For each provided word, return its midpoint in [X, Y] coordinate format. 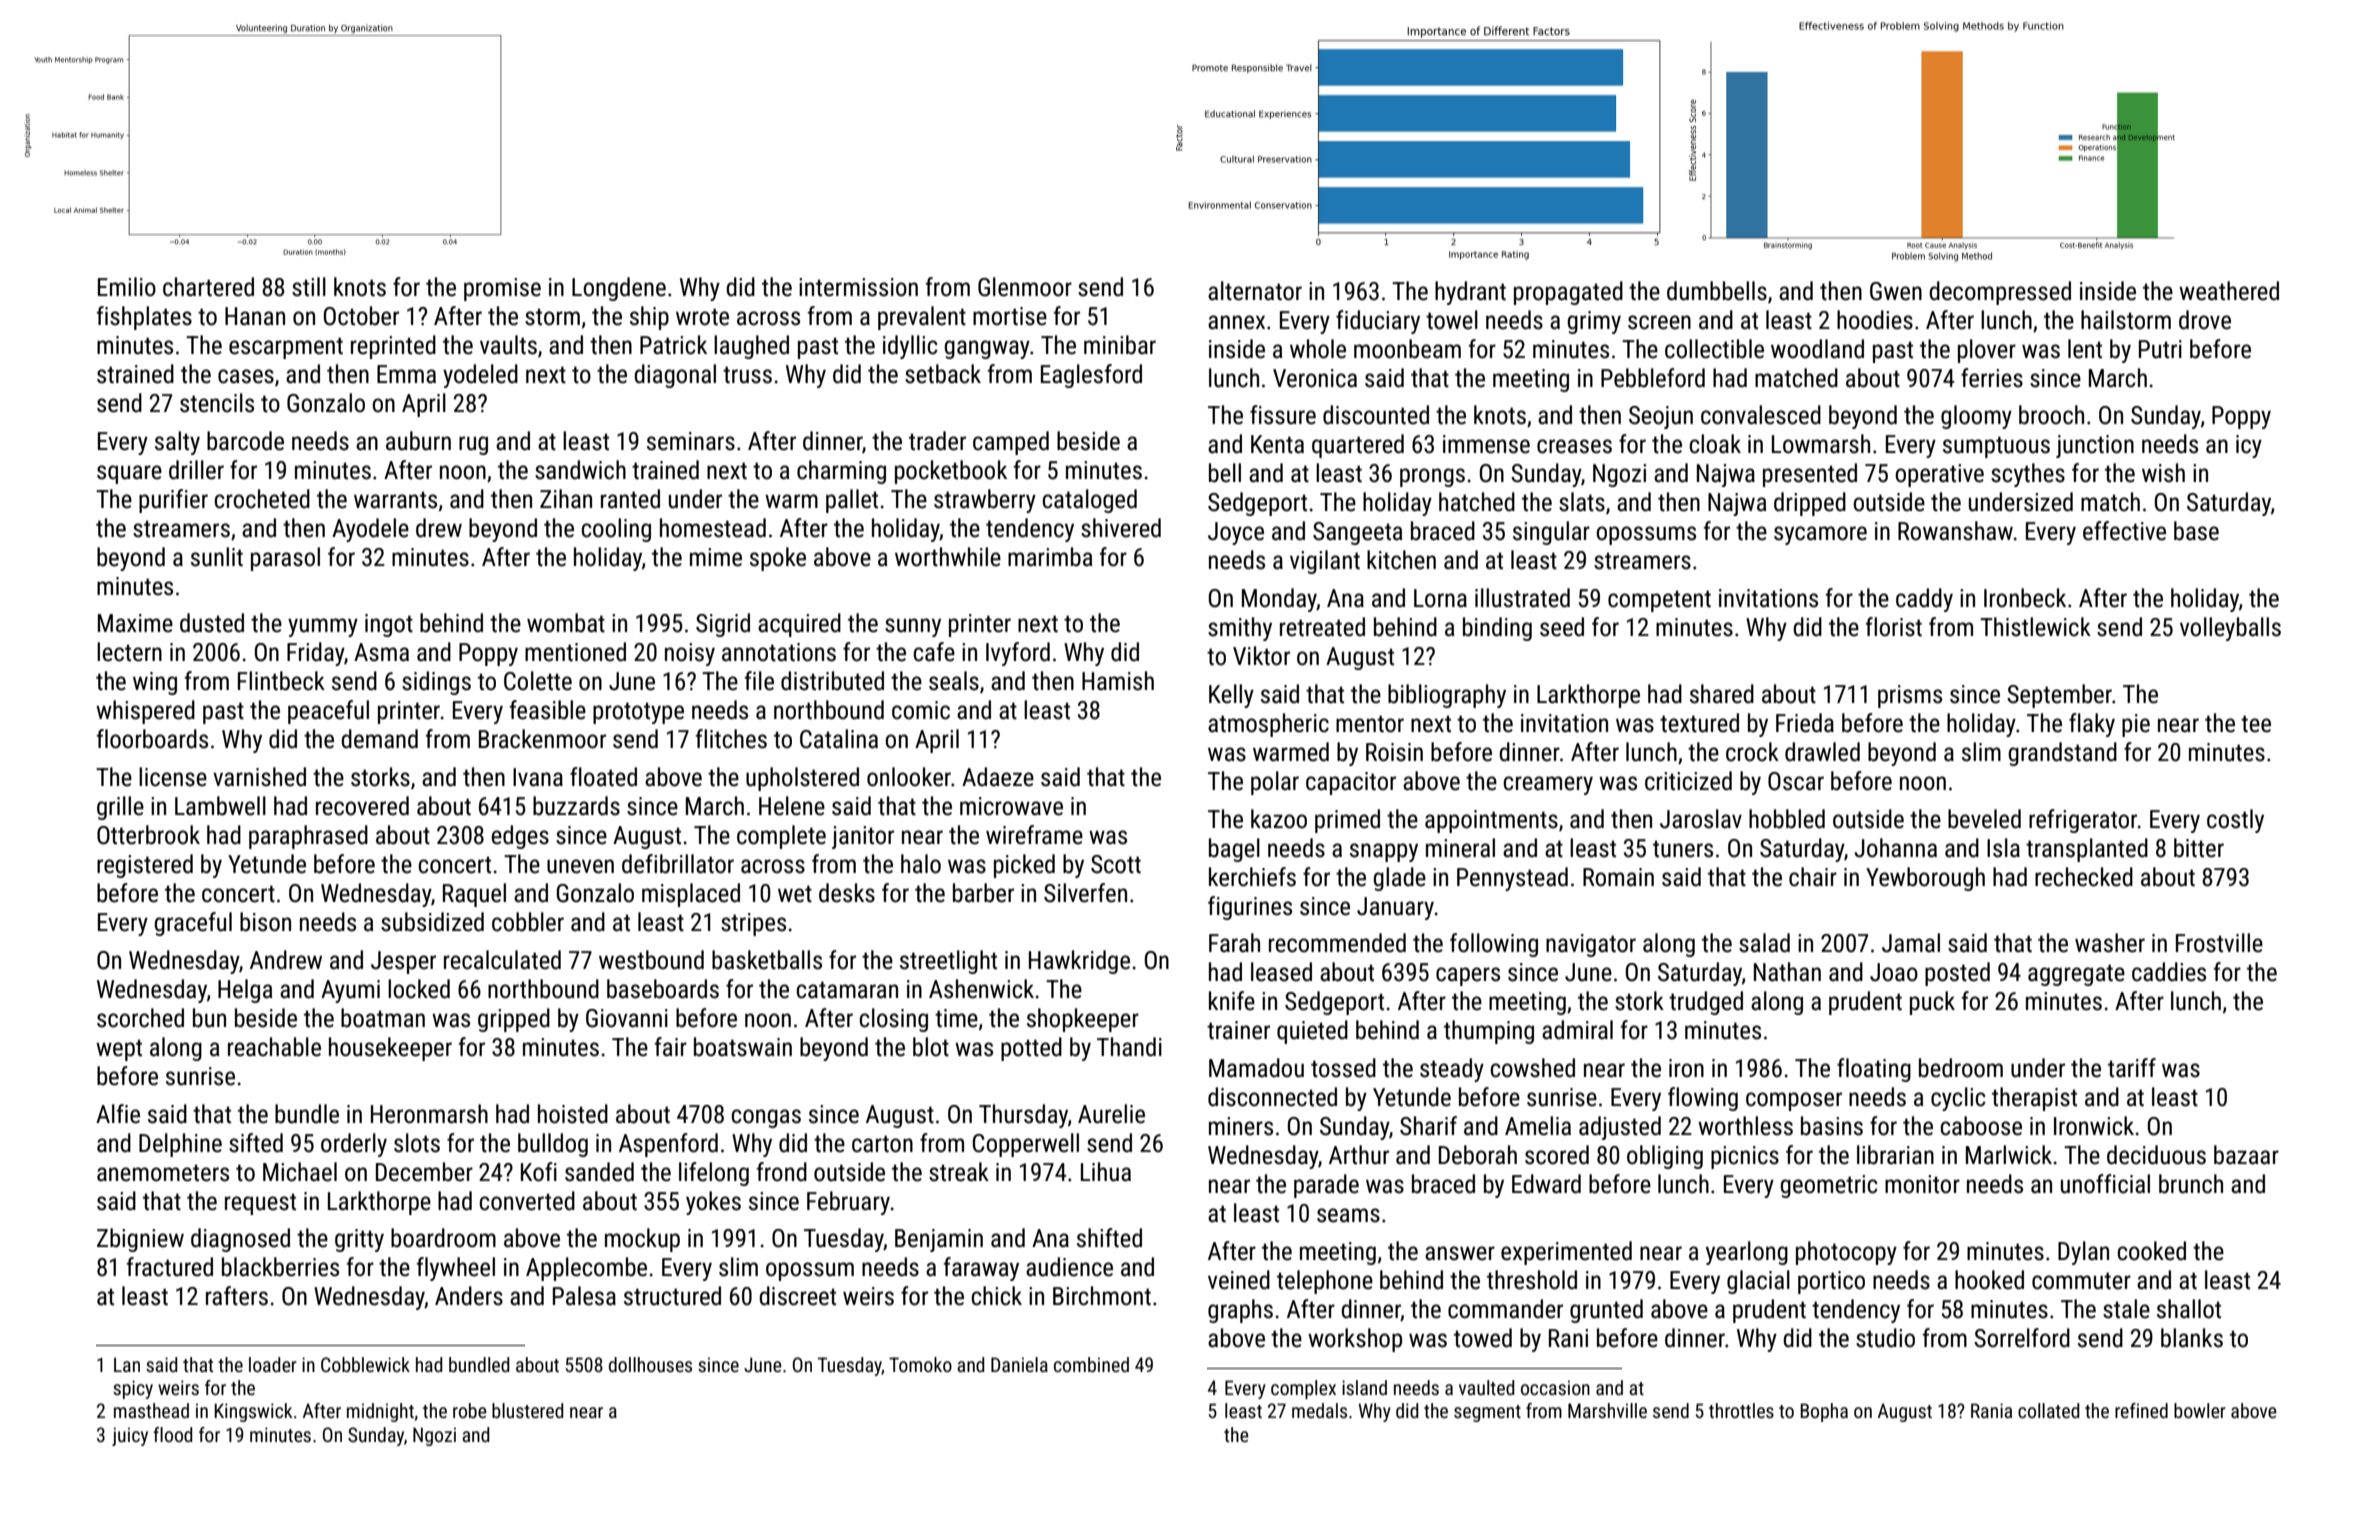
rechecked [2084, 877]
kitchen [1401, 560]
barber [983, 893]
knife [1232, 1001]
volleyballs [2230, 629]
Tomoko [920, 1364]
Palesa [584, 1296]
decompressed [2000, 293]
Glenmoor [1025, 287]
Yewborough [1925, 879]
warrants [395, 500]
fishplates [144, 318]
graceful [193, 924]
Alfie [118, 1114]
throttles [1741, 1410]
